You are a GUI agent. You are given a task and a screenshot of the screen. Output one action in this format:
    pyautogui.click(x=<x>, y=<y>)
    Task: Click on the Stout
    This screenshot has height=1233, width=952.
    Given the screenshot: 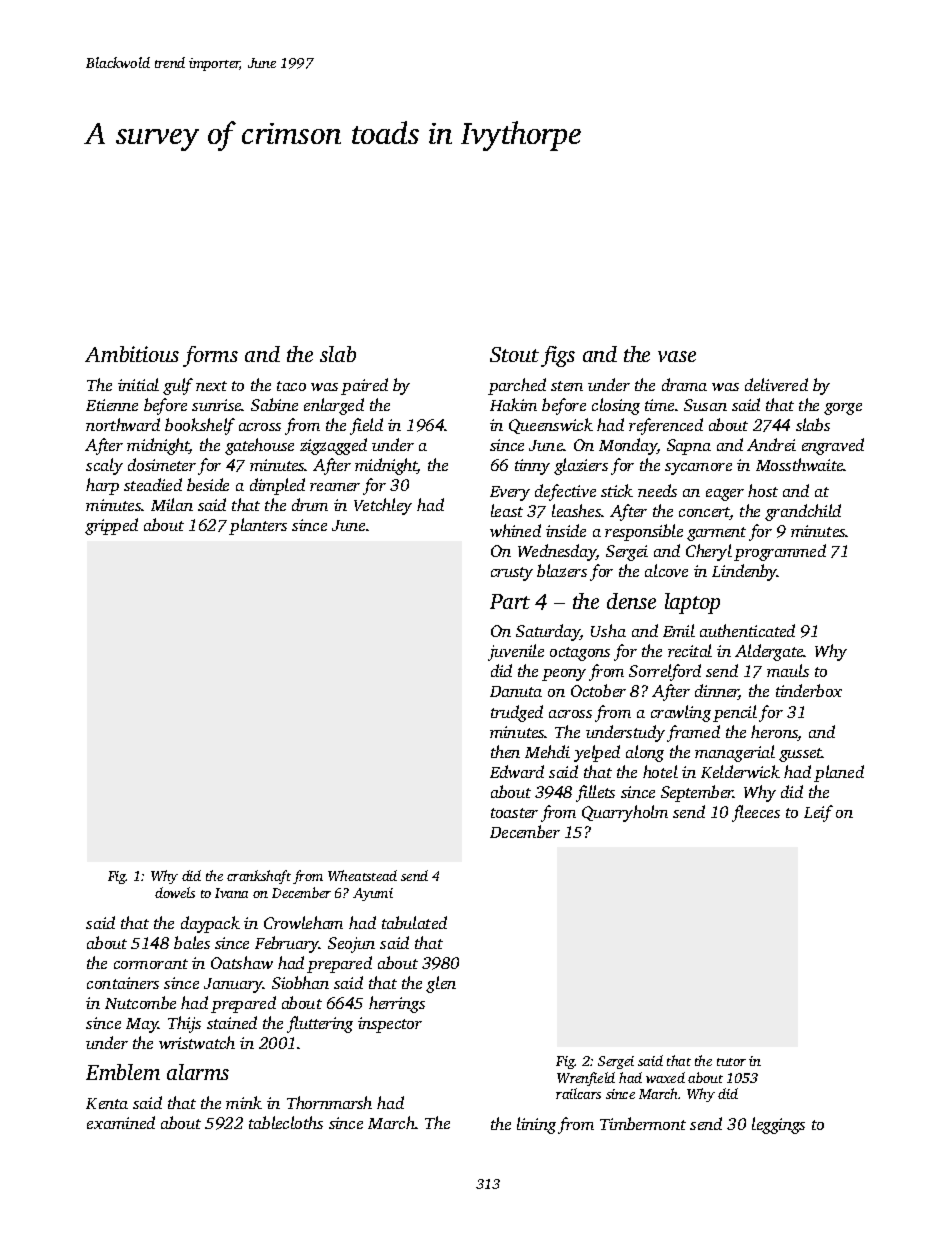 What is the action you would take?
    pyautogui.click(x=514, y=354)
